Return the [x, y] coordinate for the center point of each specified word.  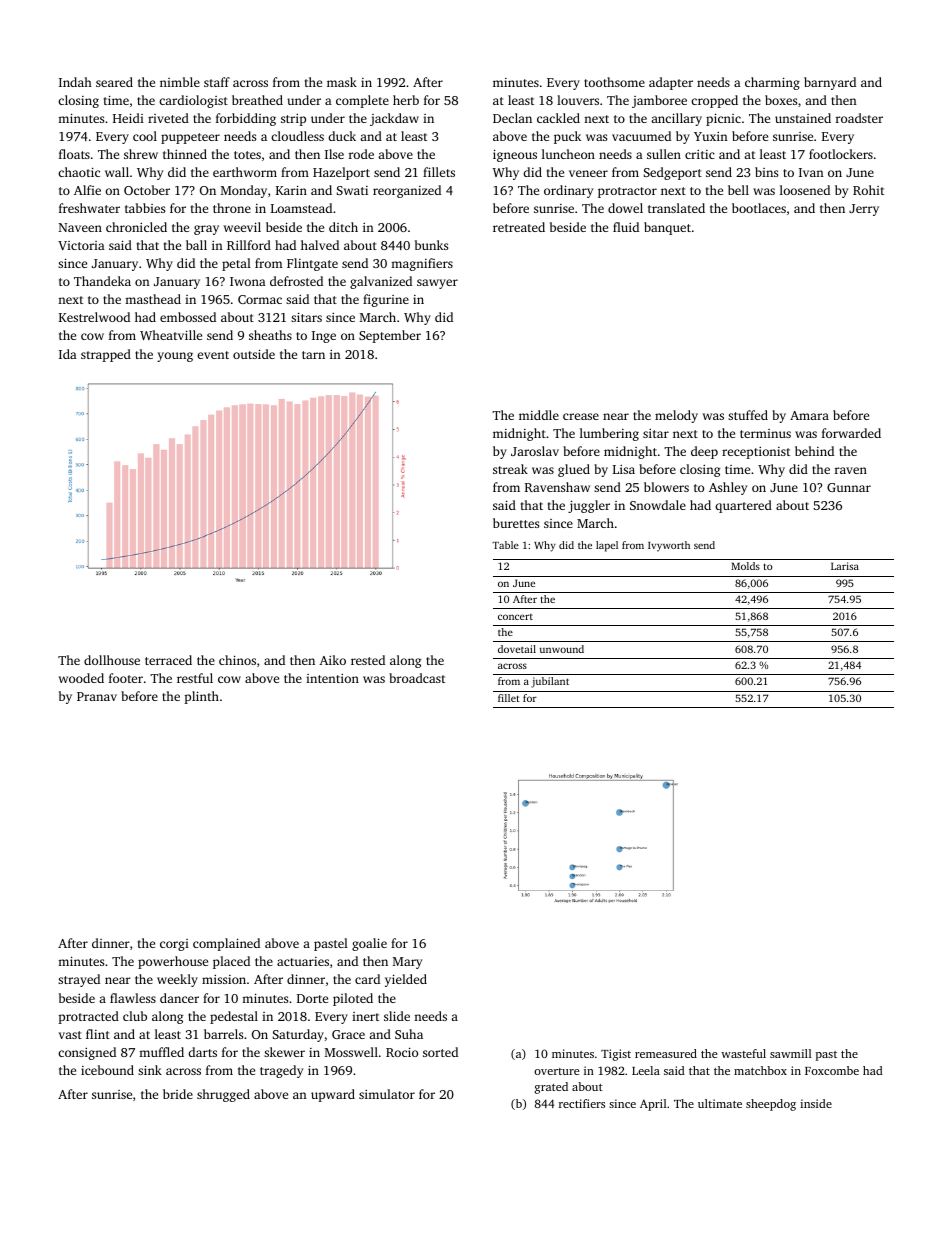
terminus [765, 433]
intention [332, 678]
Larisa [845, 566]
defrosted [296, 281]
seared [114, 82]
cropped [714, 101]
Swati [352, 190]
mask [342, 82]
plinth [201, 697]
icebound [107, 1070]
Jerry [864, 210]
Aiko [332, 660]
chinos [237, 660]
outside [254, 354]
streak [510, 469]
